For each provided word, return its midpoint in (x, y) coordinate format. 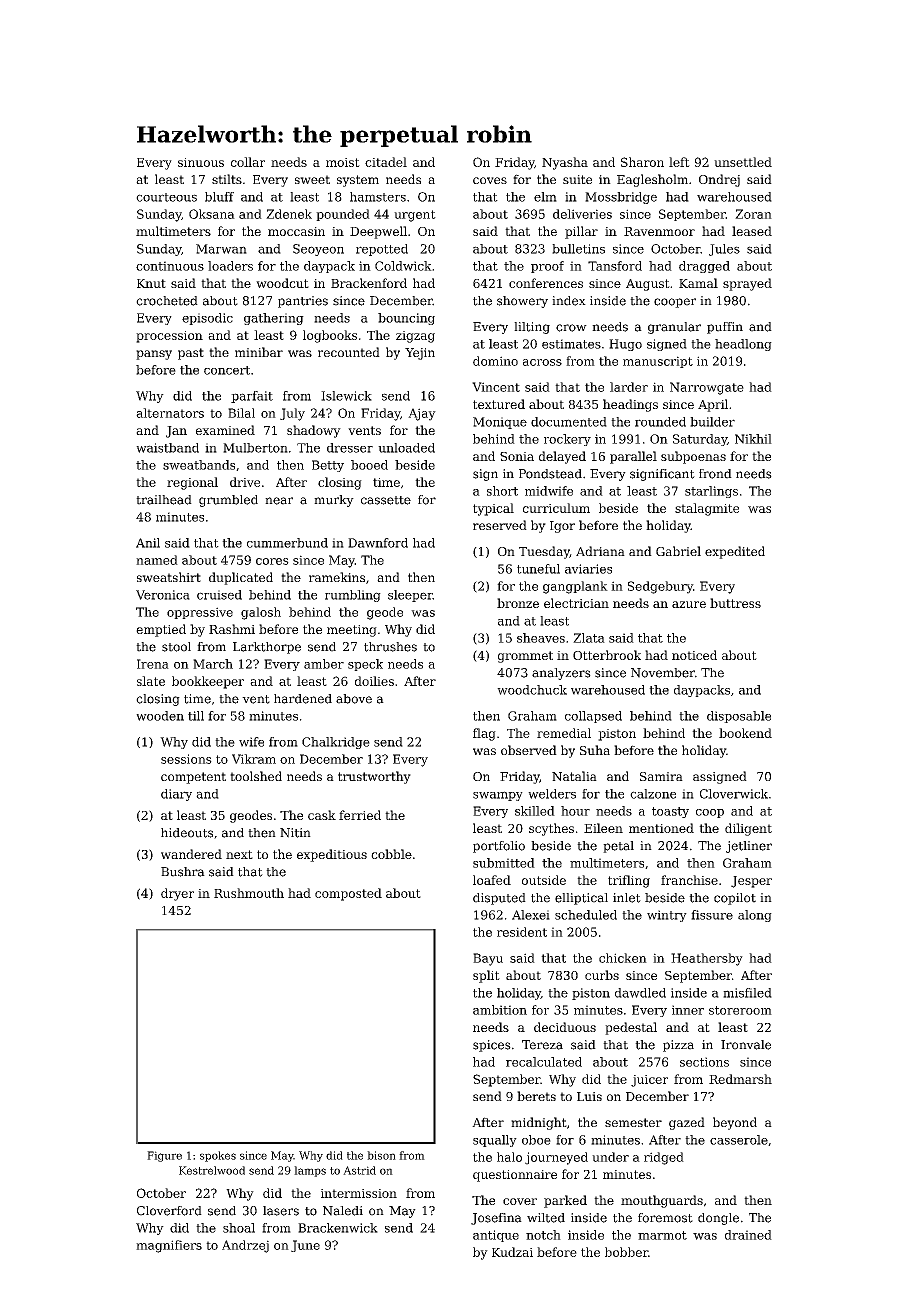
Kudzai (512, 1252)
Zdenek (289, 214)
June (305, 1246)
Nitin (295, 833)
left (679, 162)
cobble (391, 854)
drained (748, 1235)
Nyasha (565, 163)
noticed (694, 655)
